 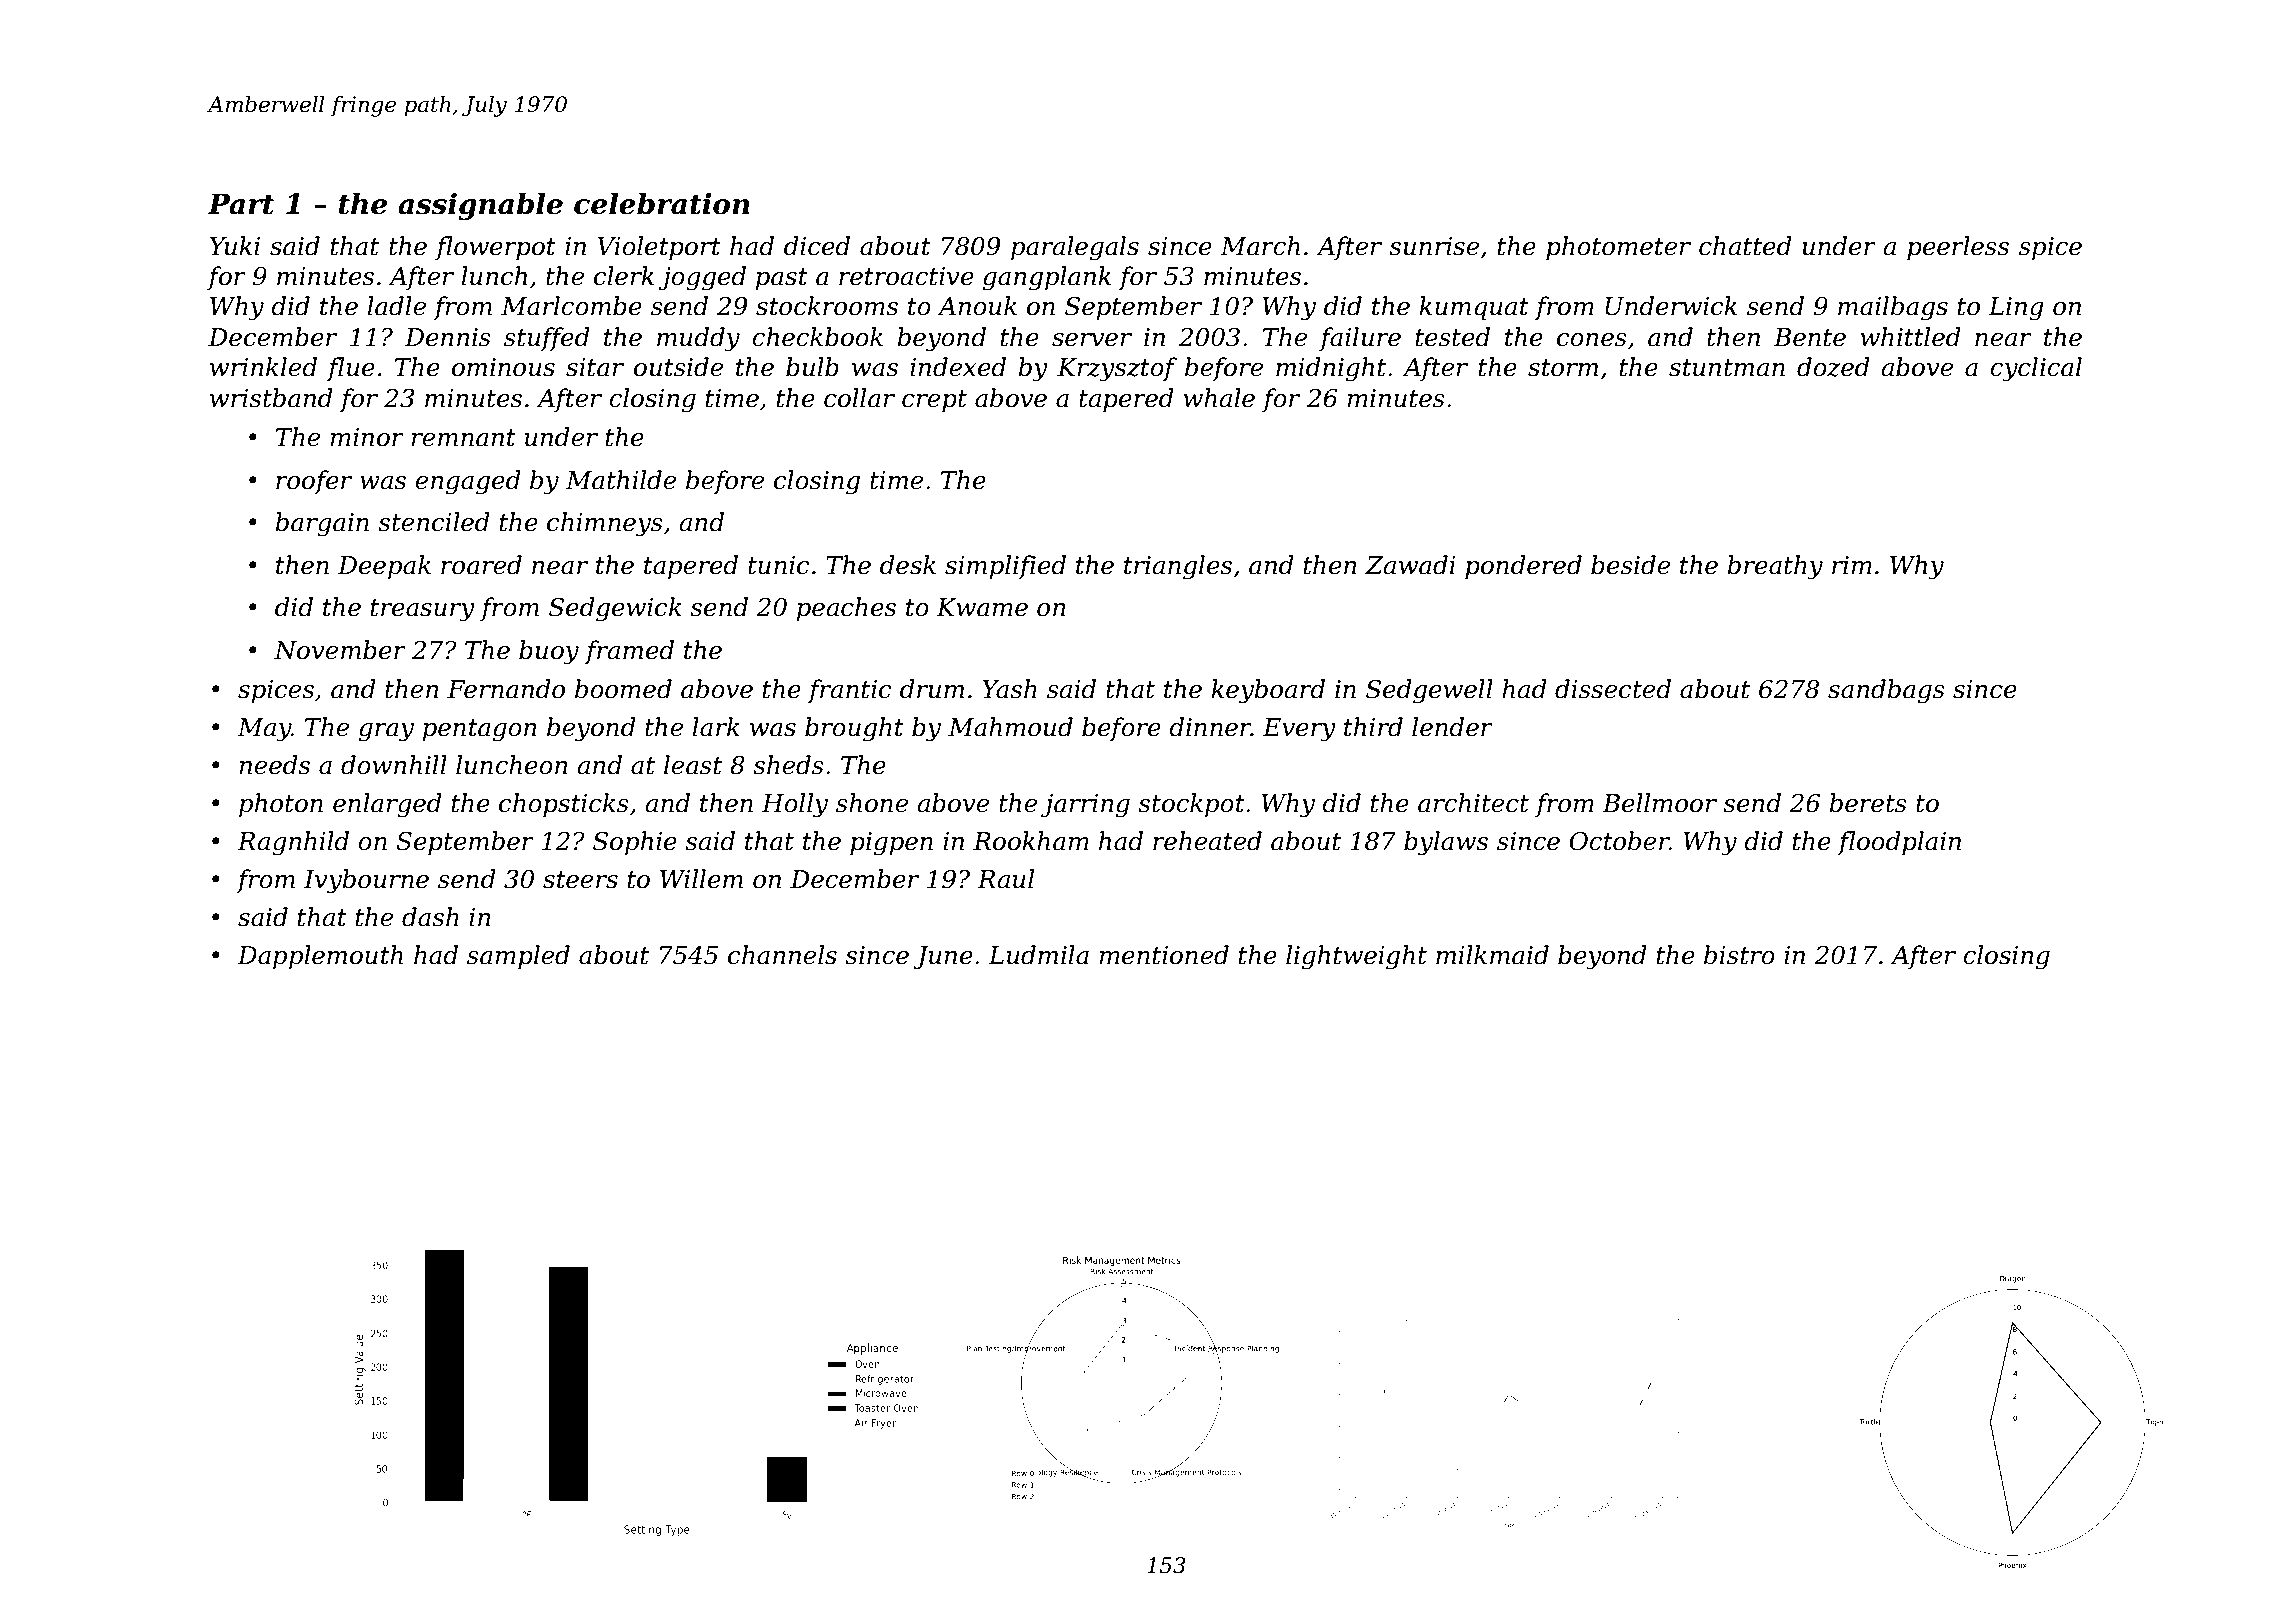 I want to click on rim, so click(x=1852, y=565).
